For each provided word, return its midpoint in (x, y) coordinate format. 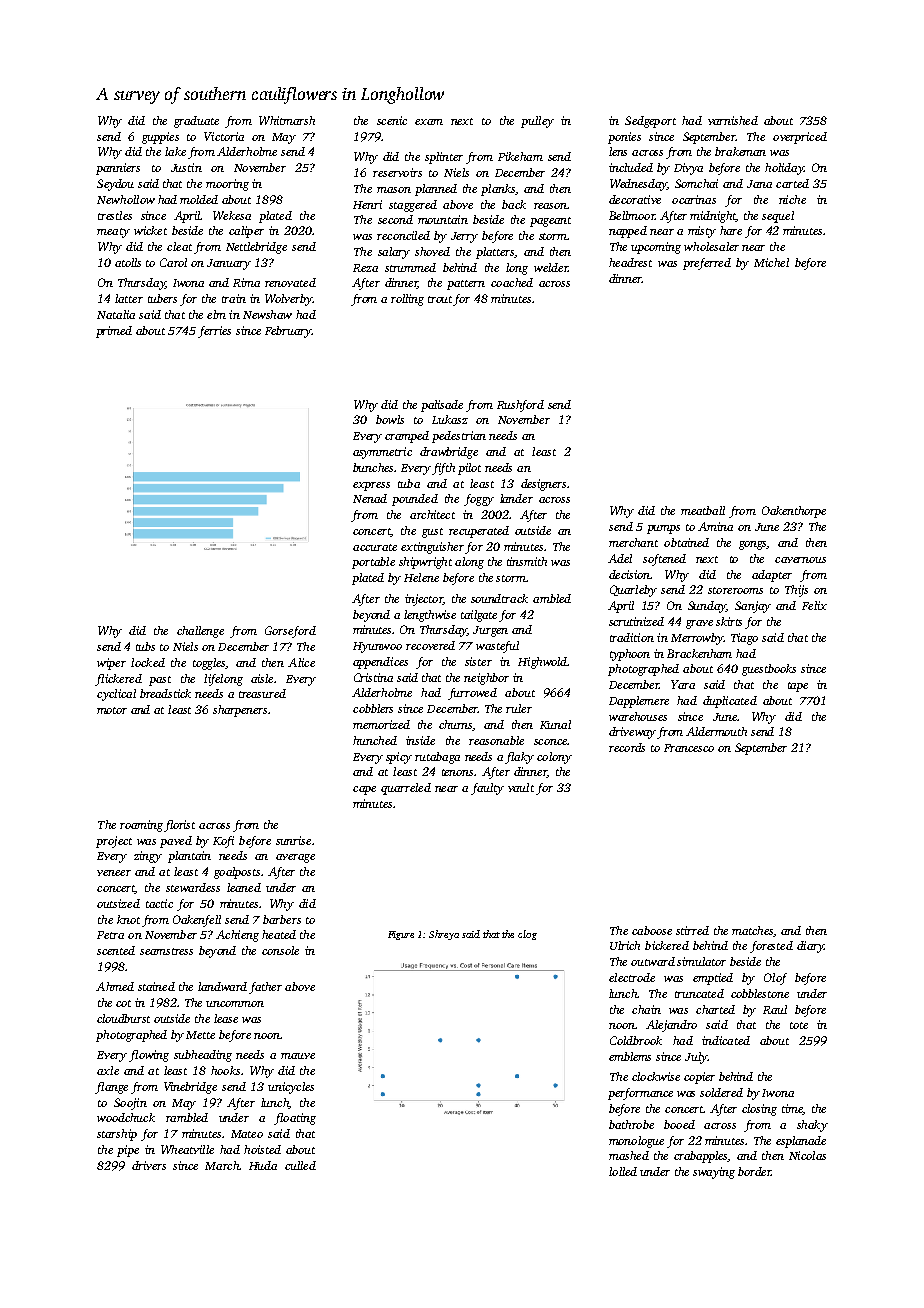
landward (222, 986)
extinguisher (432, 548)
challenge (200, 632)
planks (498, 190)
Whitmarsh (287, 120)
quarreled (406, 789)
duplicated (730, 702)
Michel (771, 262)
